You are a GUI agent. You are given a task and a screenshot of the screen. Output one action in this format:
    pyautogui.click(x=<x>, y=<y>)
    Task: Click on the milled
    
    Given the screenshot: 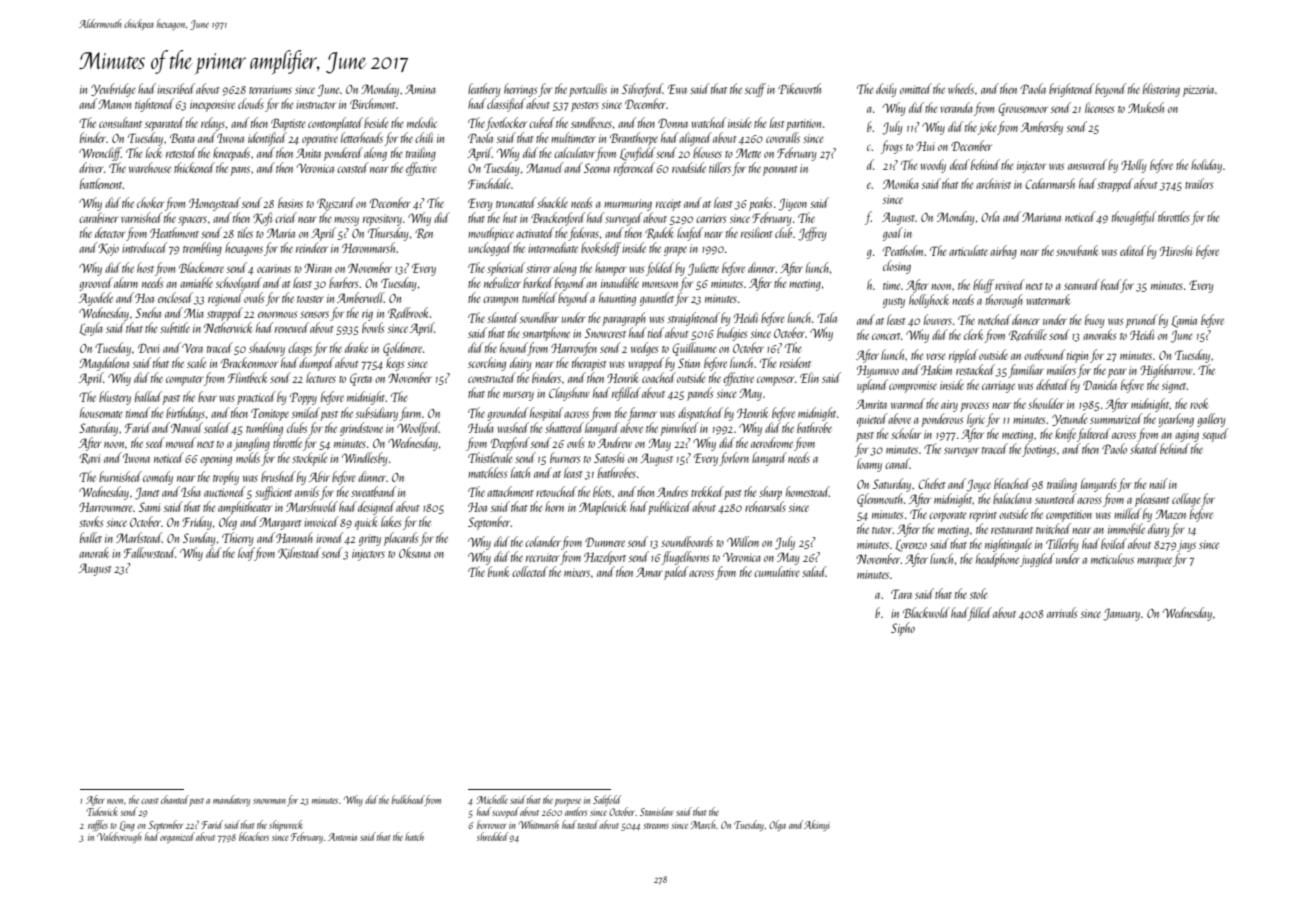 What is the action you would take?
    pyautogui.click(x=1127, y=513)
